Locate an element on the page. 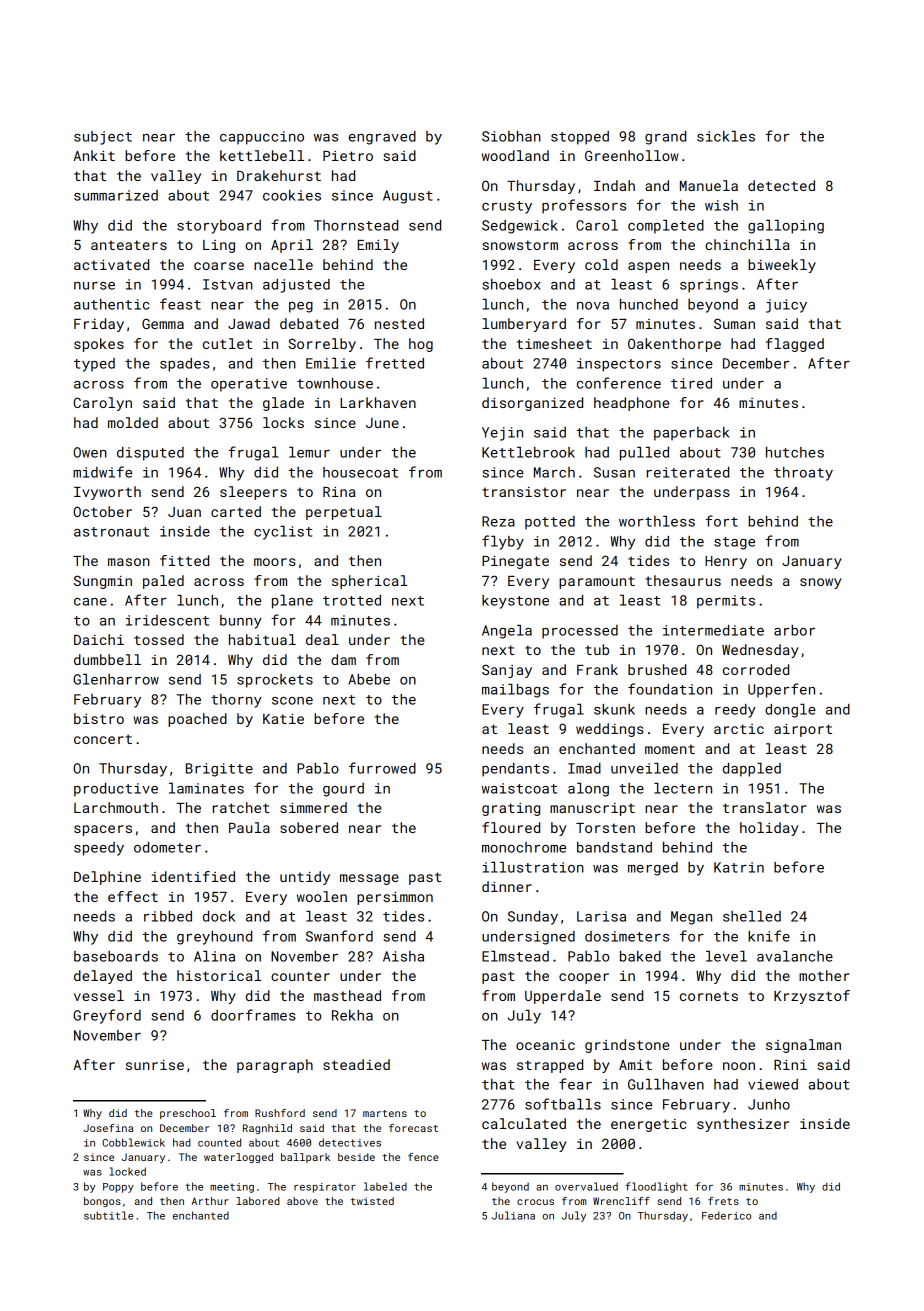 The image size is (924, 1311). Angela is located at coordinates (507, 631).
